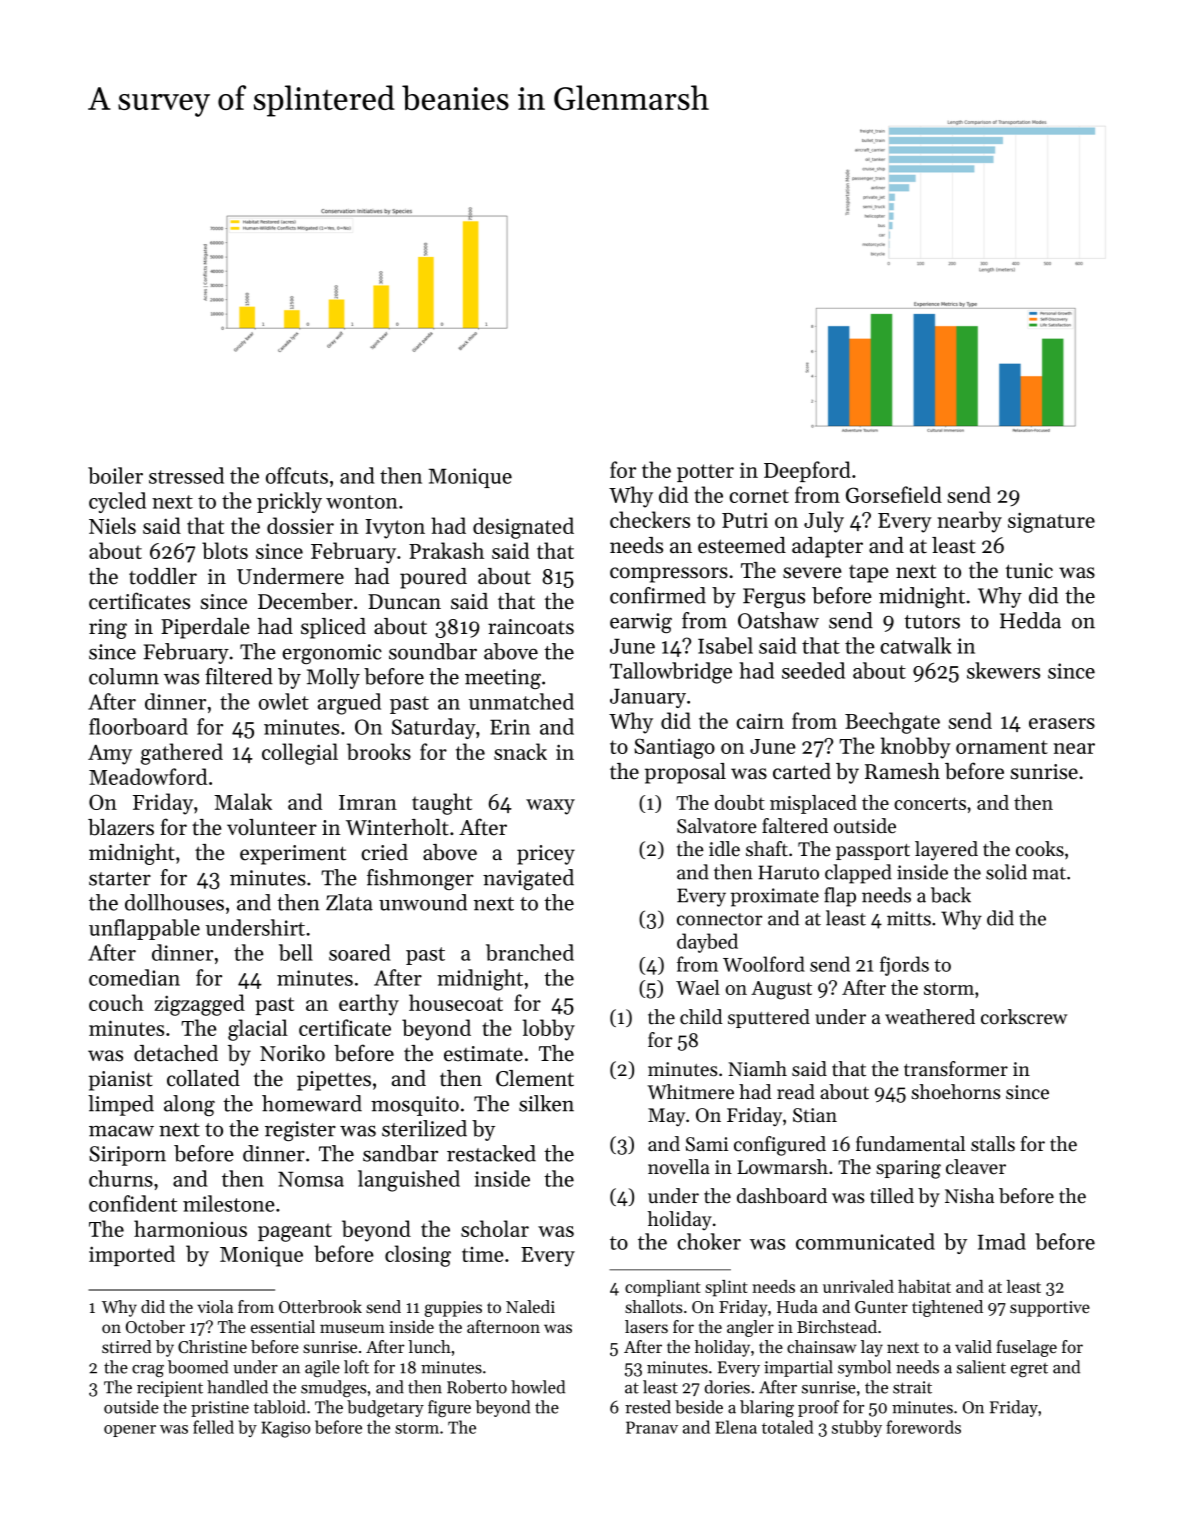 This screenshot has width=1184, height=1532. What do you see at coordinates (117, 502) in the screenshot?
I see `cycled` at bounding box center [117, 502].
